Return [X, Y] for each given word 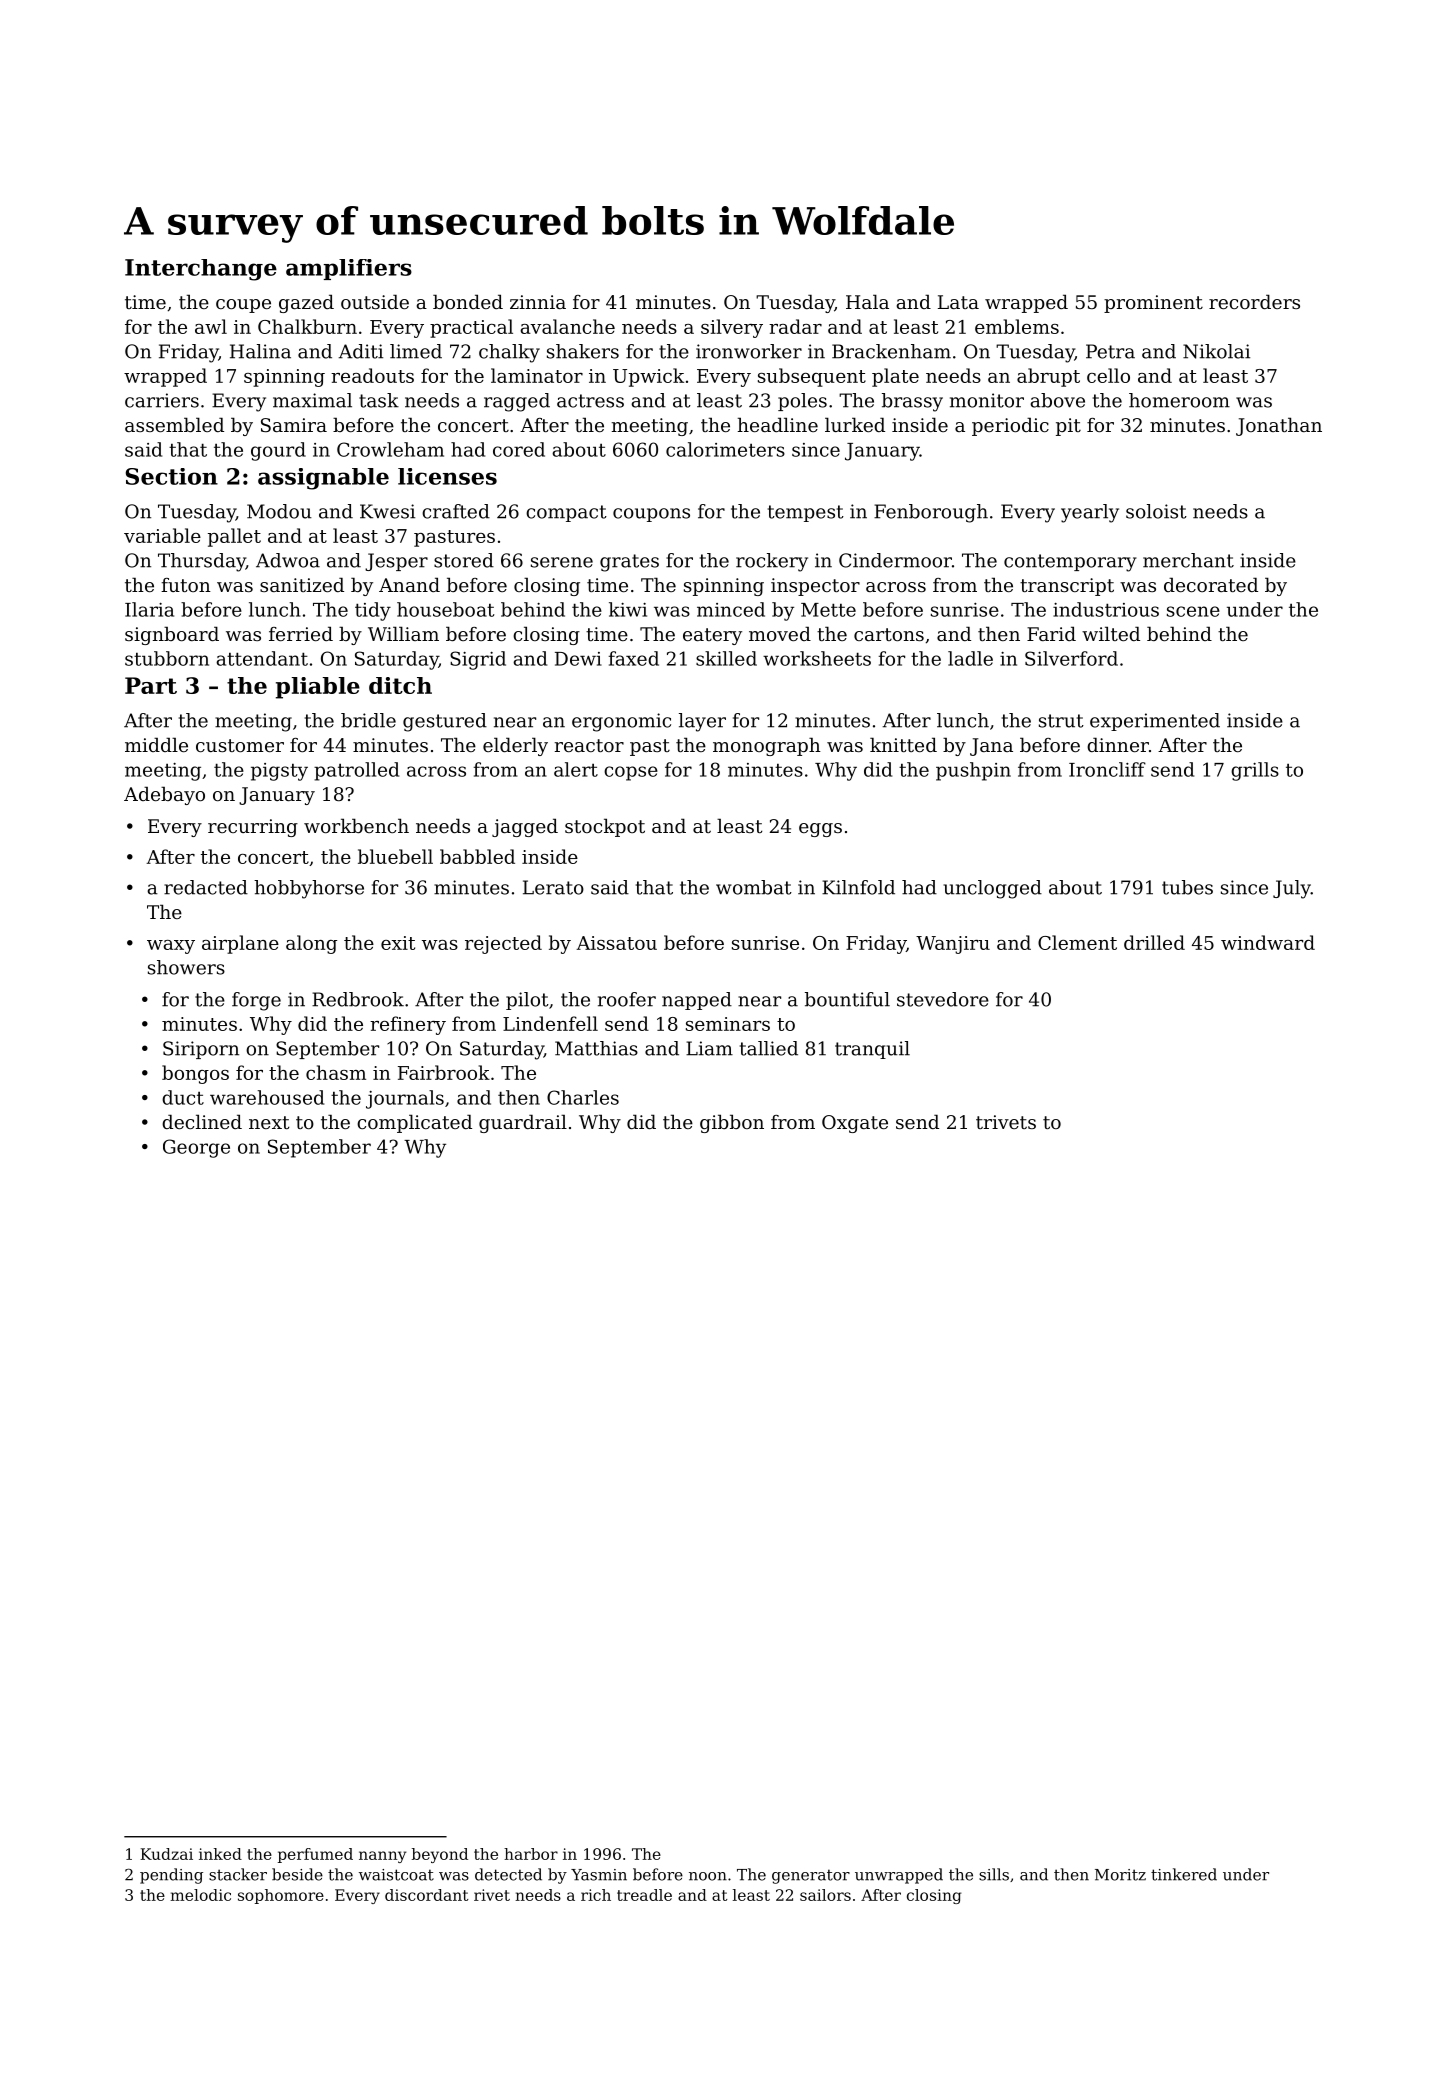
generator [811, 1876]
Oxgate [855, 1124]
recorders [1254, 301]
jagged [525, 827]
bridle [368, 720]
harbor [531, 1854]
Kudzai [166, 1854]
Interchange [201, 270]
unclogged [992, 889]
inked [220, 1854]
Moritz [1120, 1875]
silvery [732, 328]
